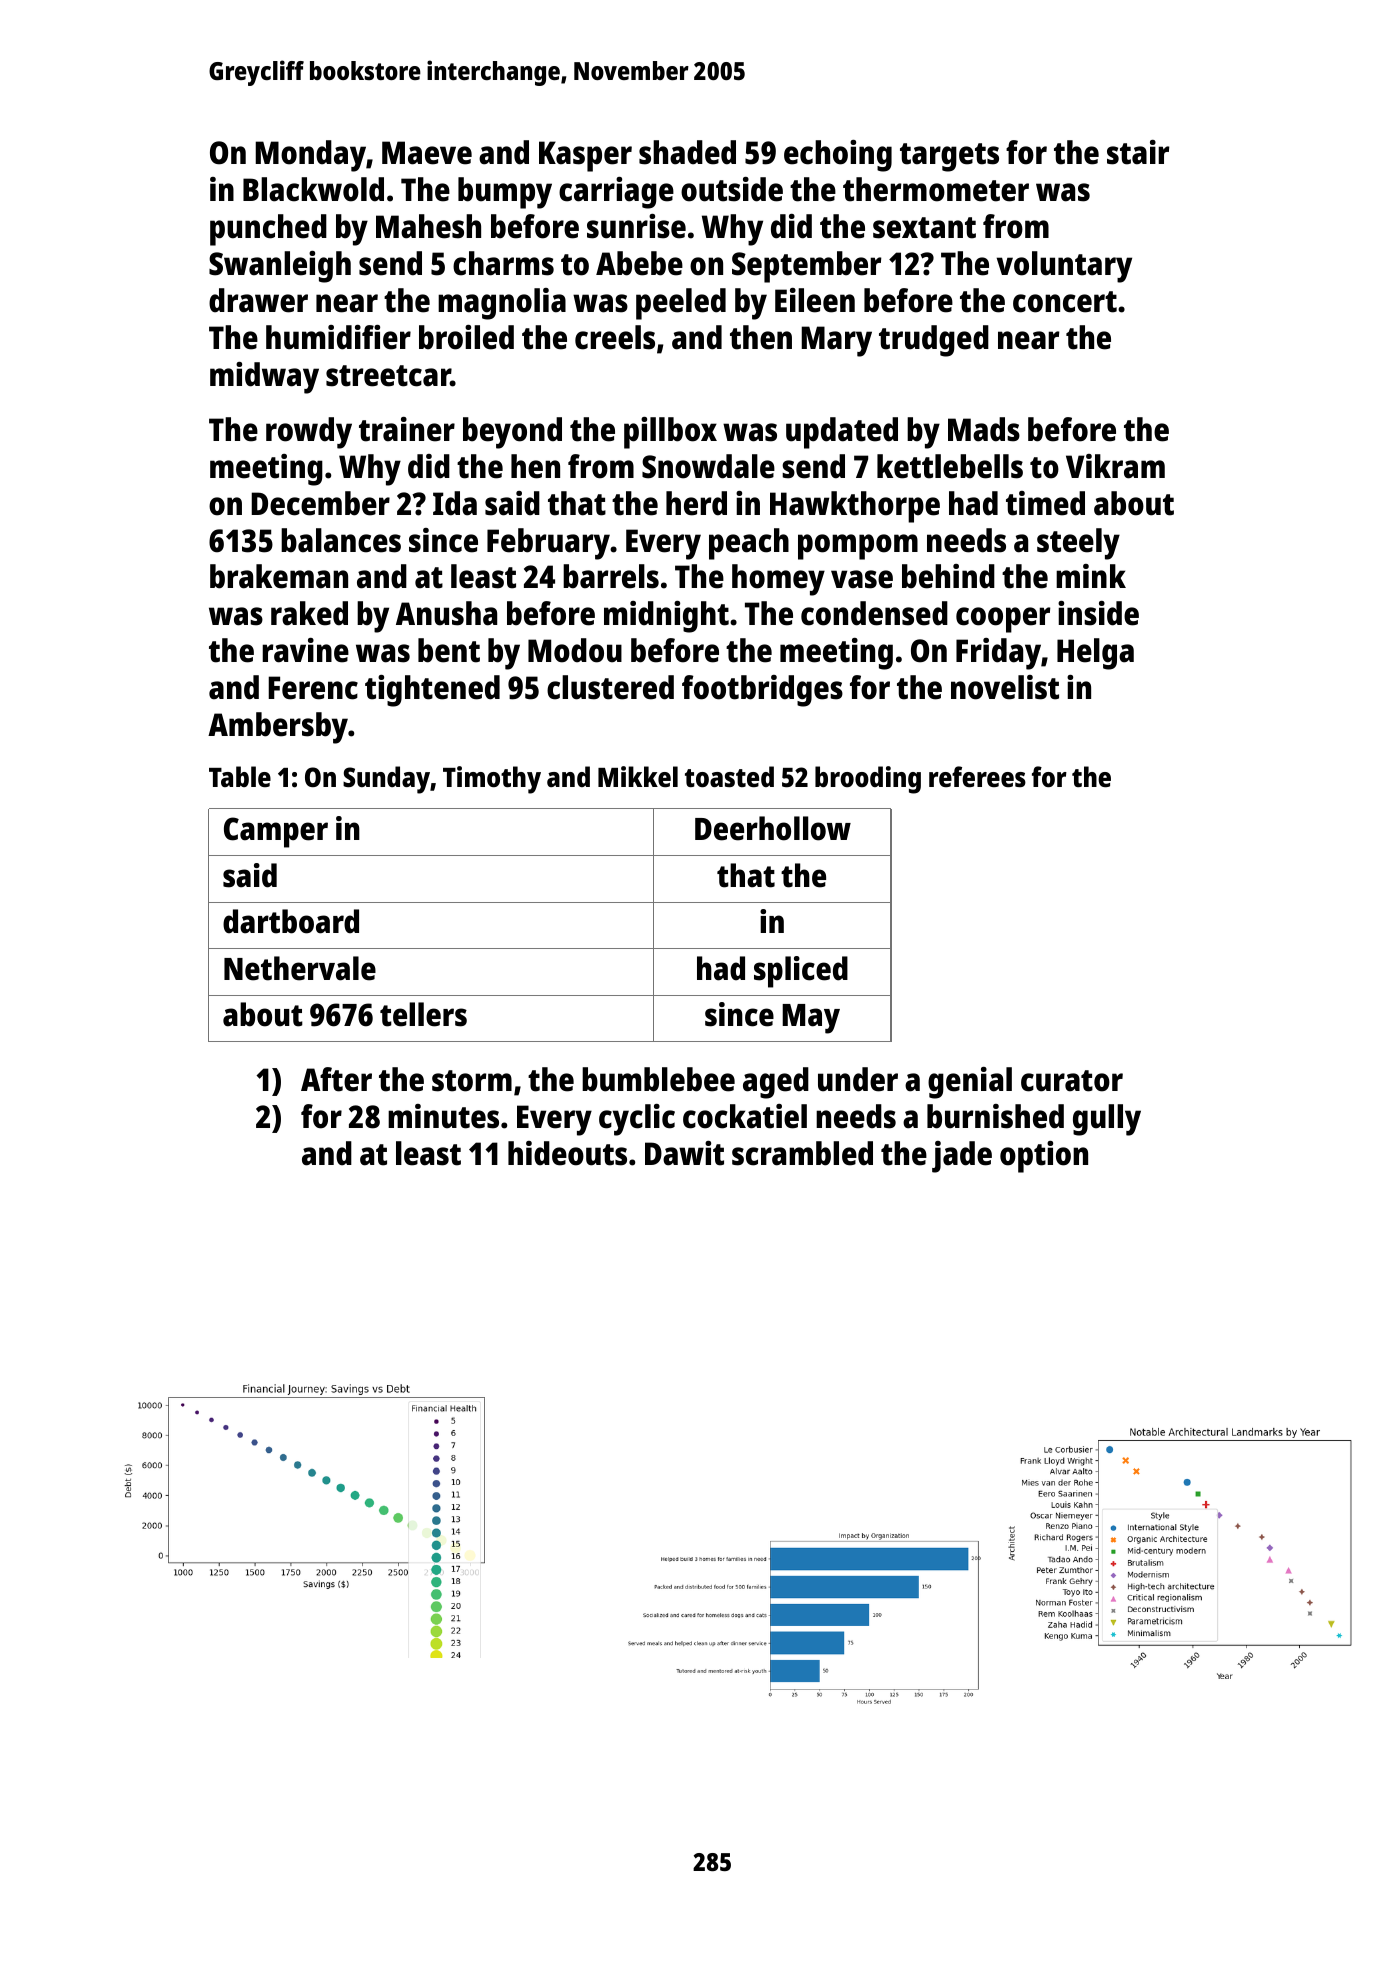 The height and width of the screenshot is (1969, 1386). Describe the element at coordinates (874, 613) in the screenshot. I see `condensed` at that location.
